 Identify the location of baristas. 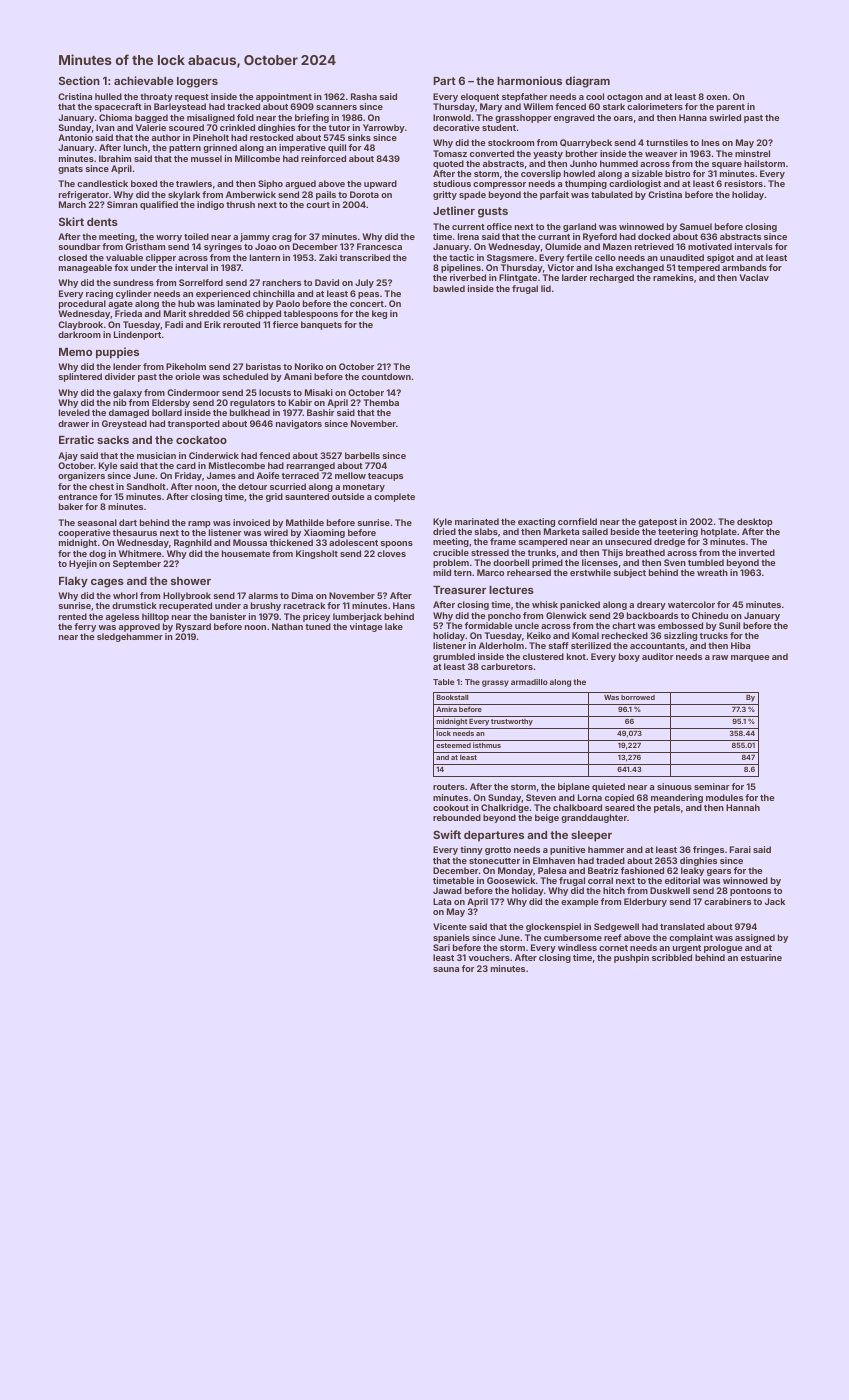
(263, 366).
